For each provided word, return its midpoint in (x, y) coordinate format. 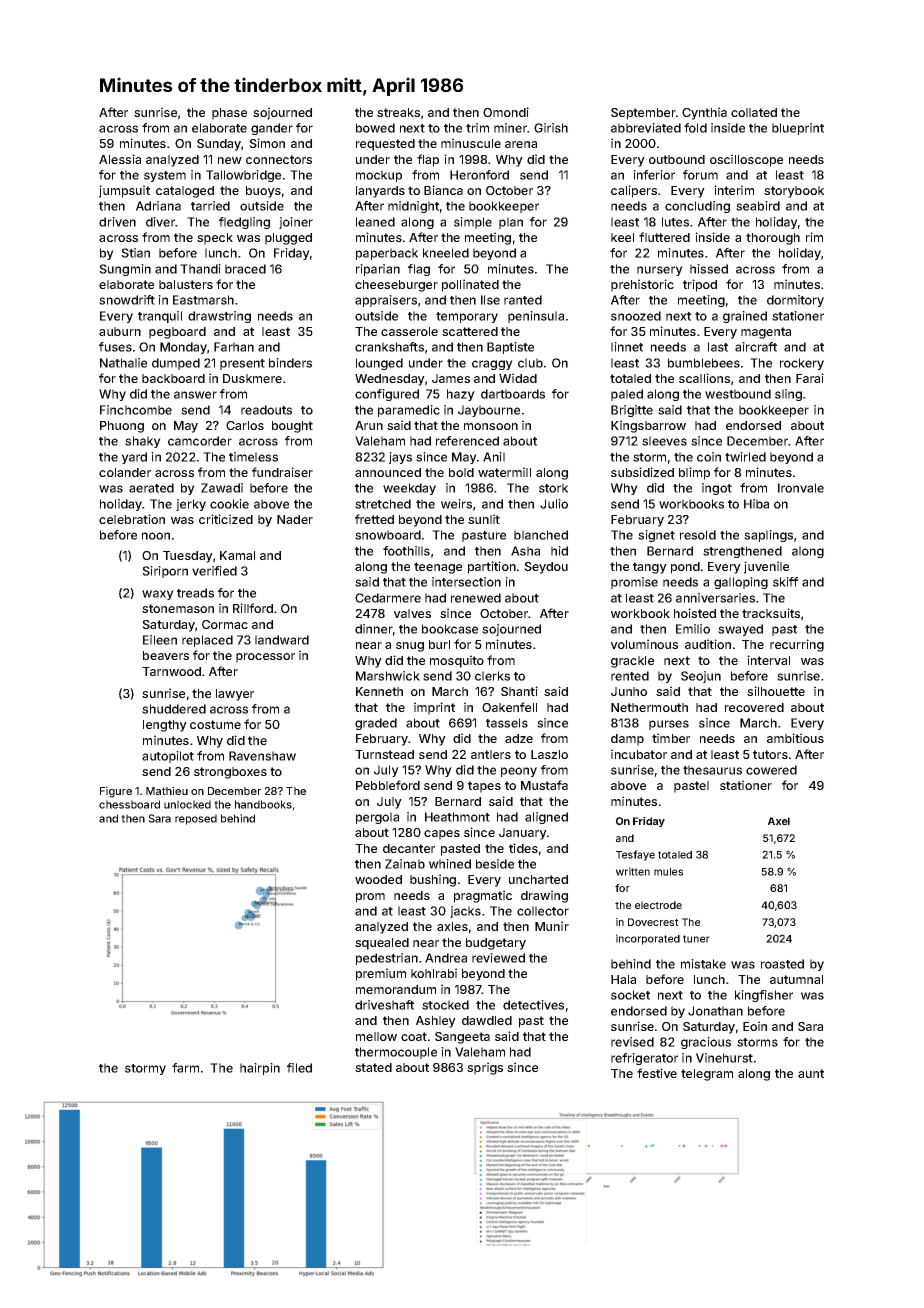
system (165, 176)
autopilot (168, 757)
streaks (398, 112)
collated (754, 112)
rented (630, 676)
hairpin (260, 1069)
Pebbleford (388, 785)
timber (671, 738)
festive (657, 1073)
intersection (466, 582)
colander (125, 472)
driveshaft (384, 1005)
